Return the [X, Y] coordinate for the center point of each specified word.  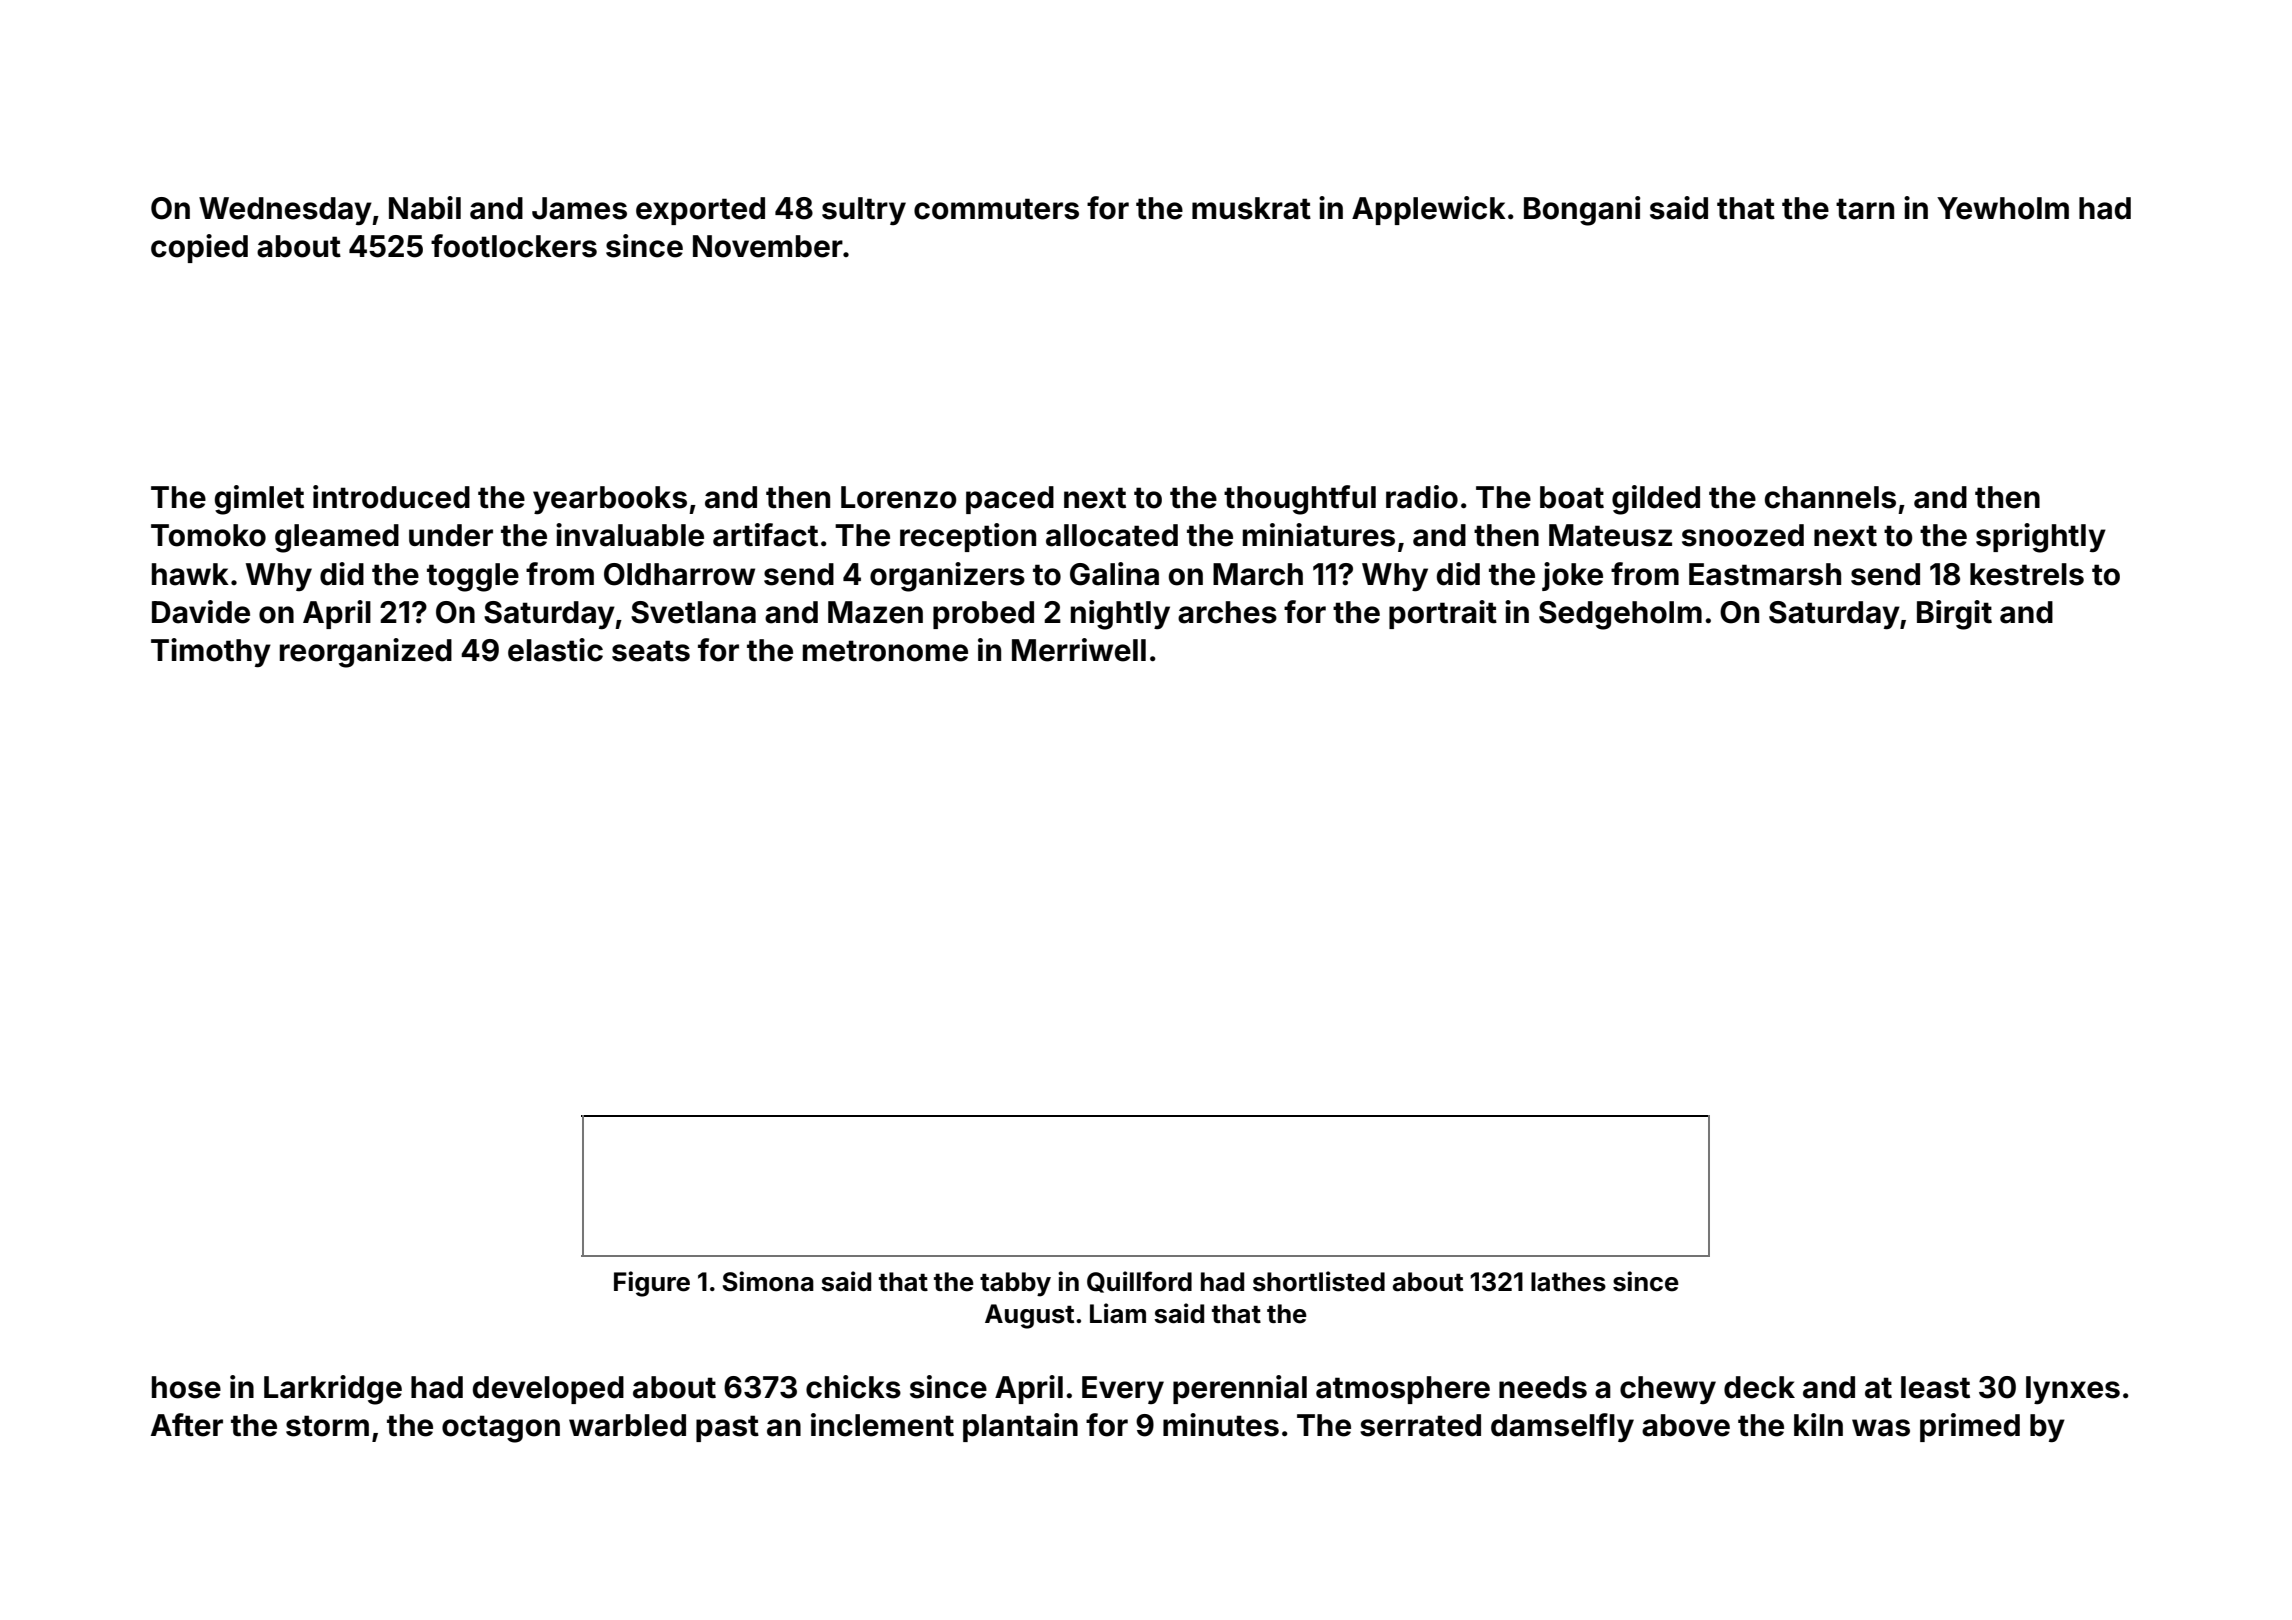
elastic [555, 650]
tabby [1015, 1284]
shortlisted [1319, 1281]
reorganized [366, 653]
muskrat [1251, 208]
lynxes [2073, 1390]
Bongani [1582, 211]
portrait [1443, 614]
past [727, 1428]
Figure [652, 1284]
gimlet [259, 500]
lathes [1568, 1282]
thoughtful [1300, 500]
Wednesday [285, 211]
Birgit [1954, 615]
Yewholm [2003, 208]
